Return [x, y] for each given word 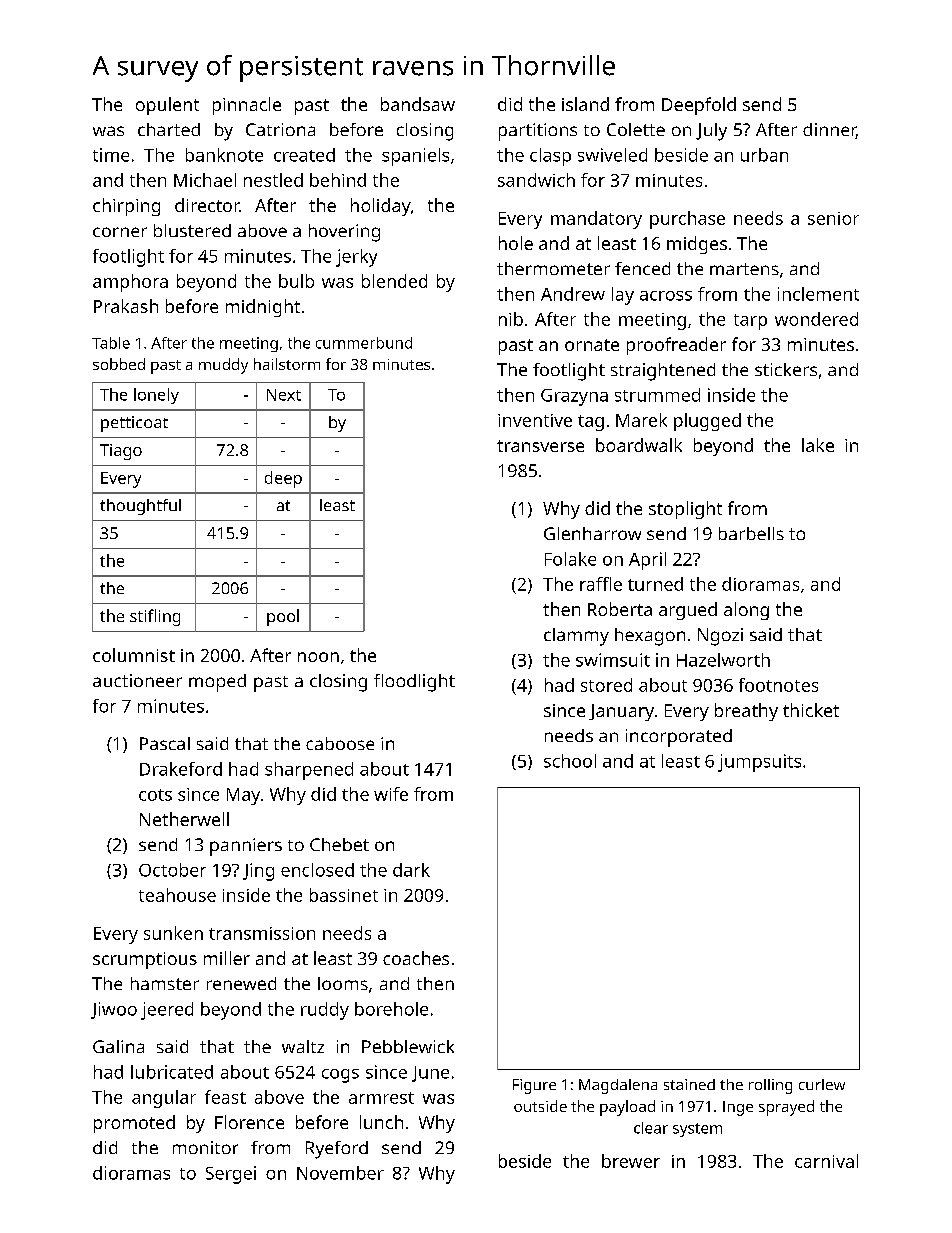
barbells [751, 533]
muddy [223, 366]
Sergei [231, 1175]
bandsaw [418, 104]
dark [411, 870]
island [585, 104]
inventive [535, 420]
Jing [258, 872]
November [340, 1173]
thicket [811, 710]
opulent [167, 106]
